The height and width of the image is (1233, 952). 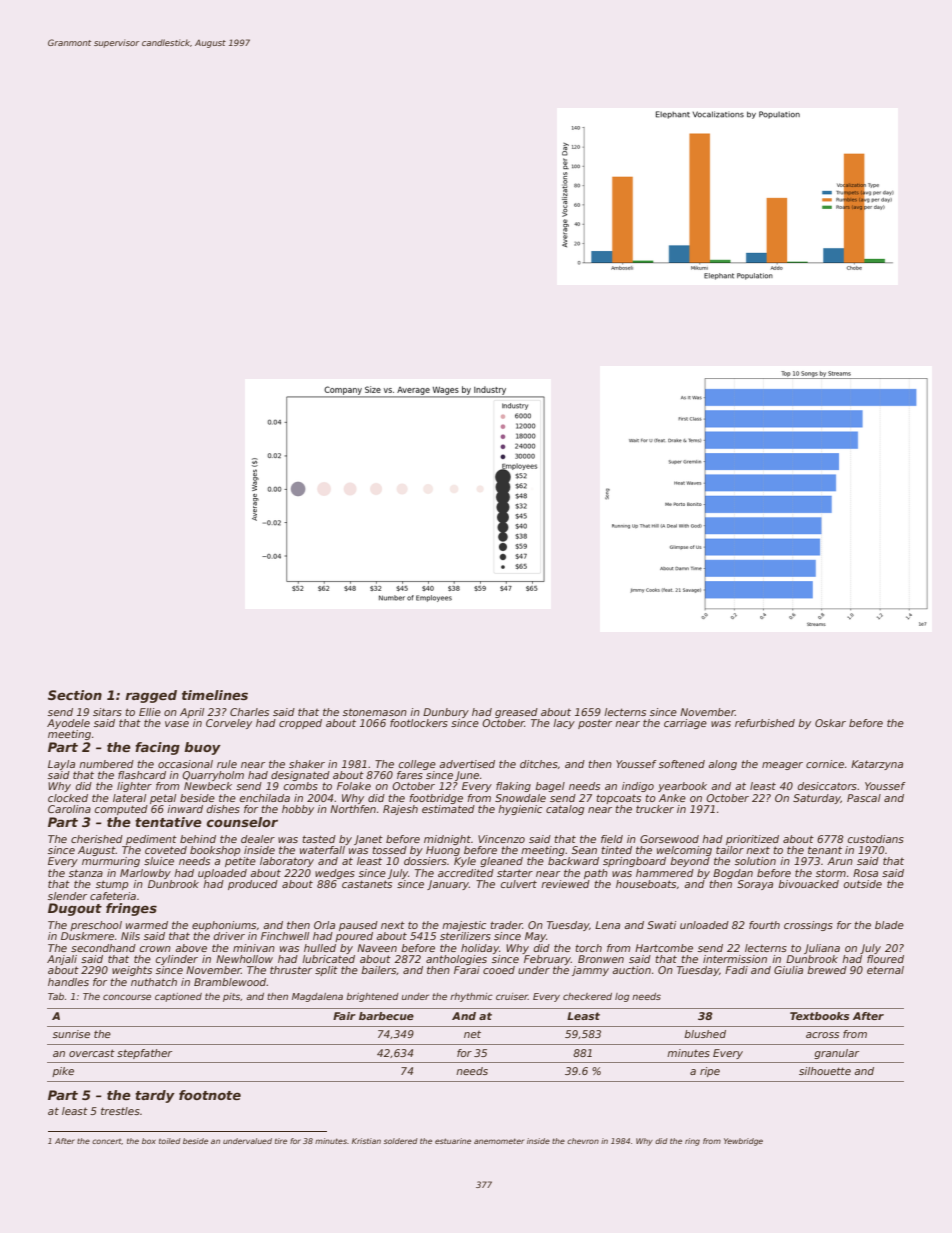 I want to click on facing, so click(x=157, y=748).
